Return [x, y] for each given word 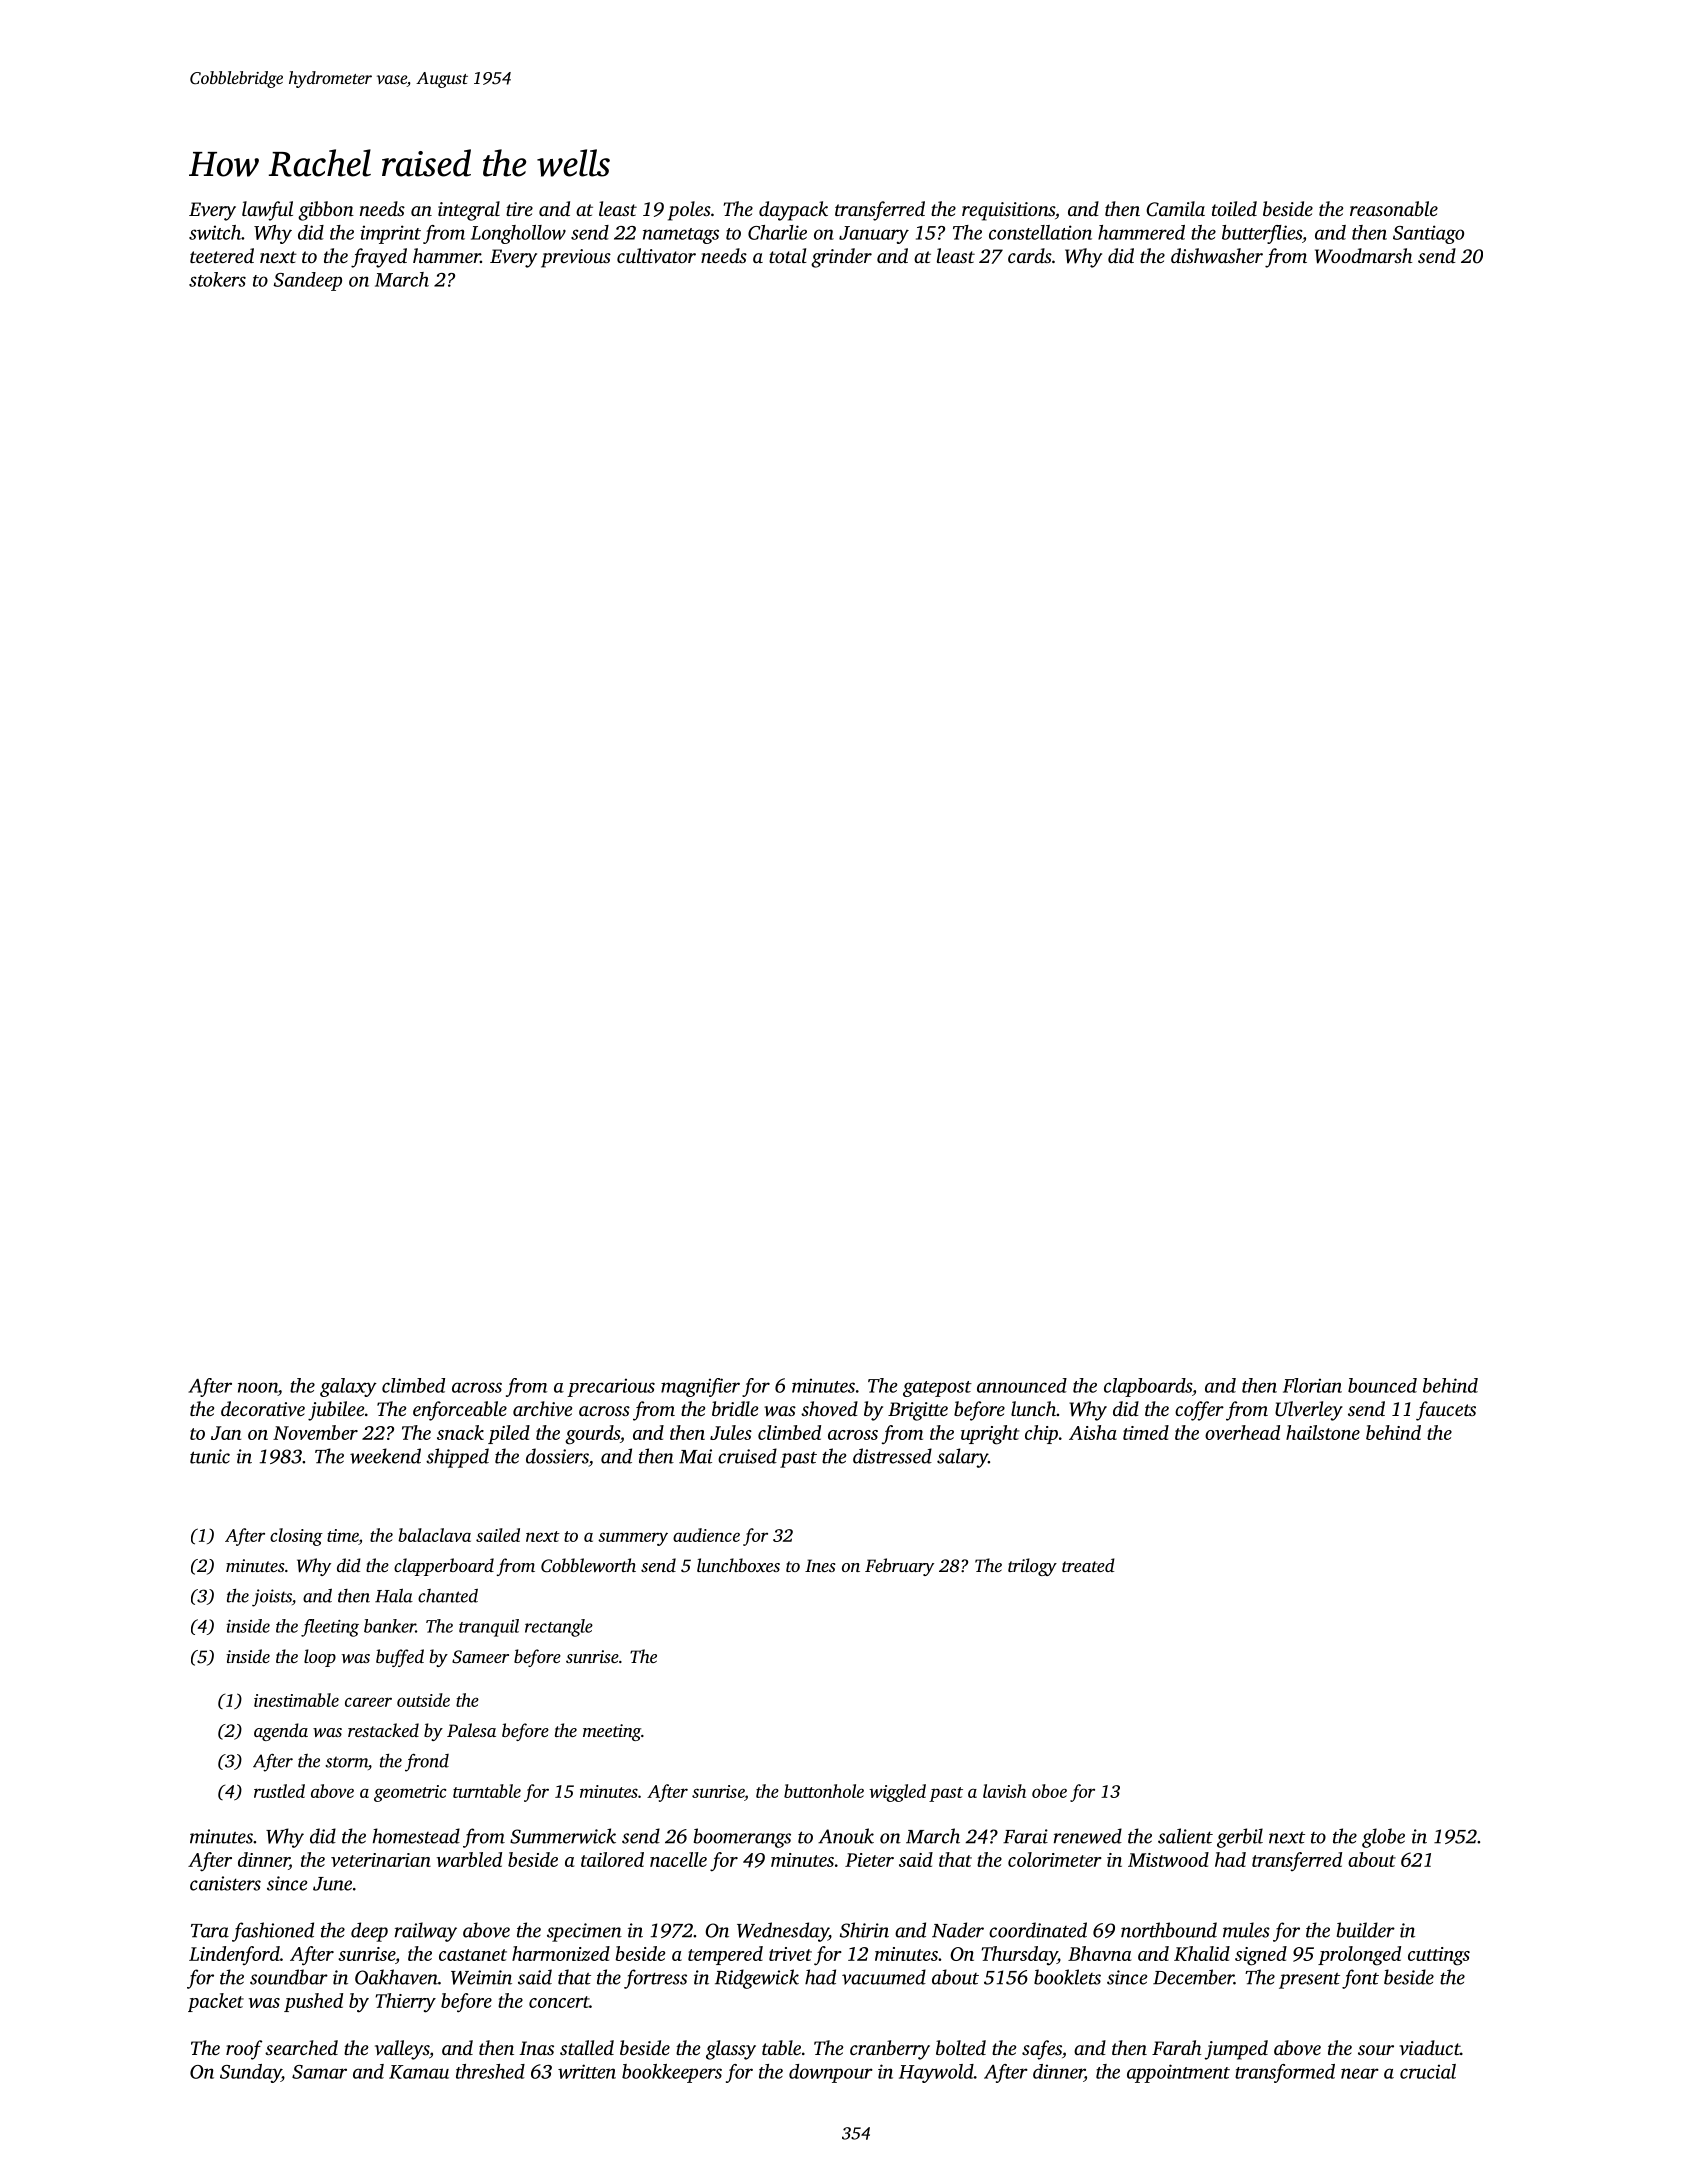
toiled [1234, 208]
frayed [379, 258]
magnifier [700, 1387]
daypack [793, 211]
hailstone [1323, 1432]
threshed [490, 2071]
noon [258, 1387]
